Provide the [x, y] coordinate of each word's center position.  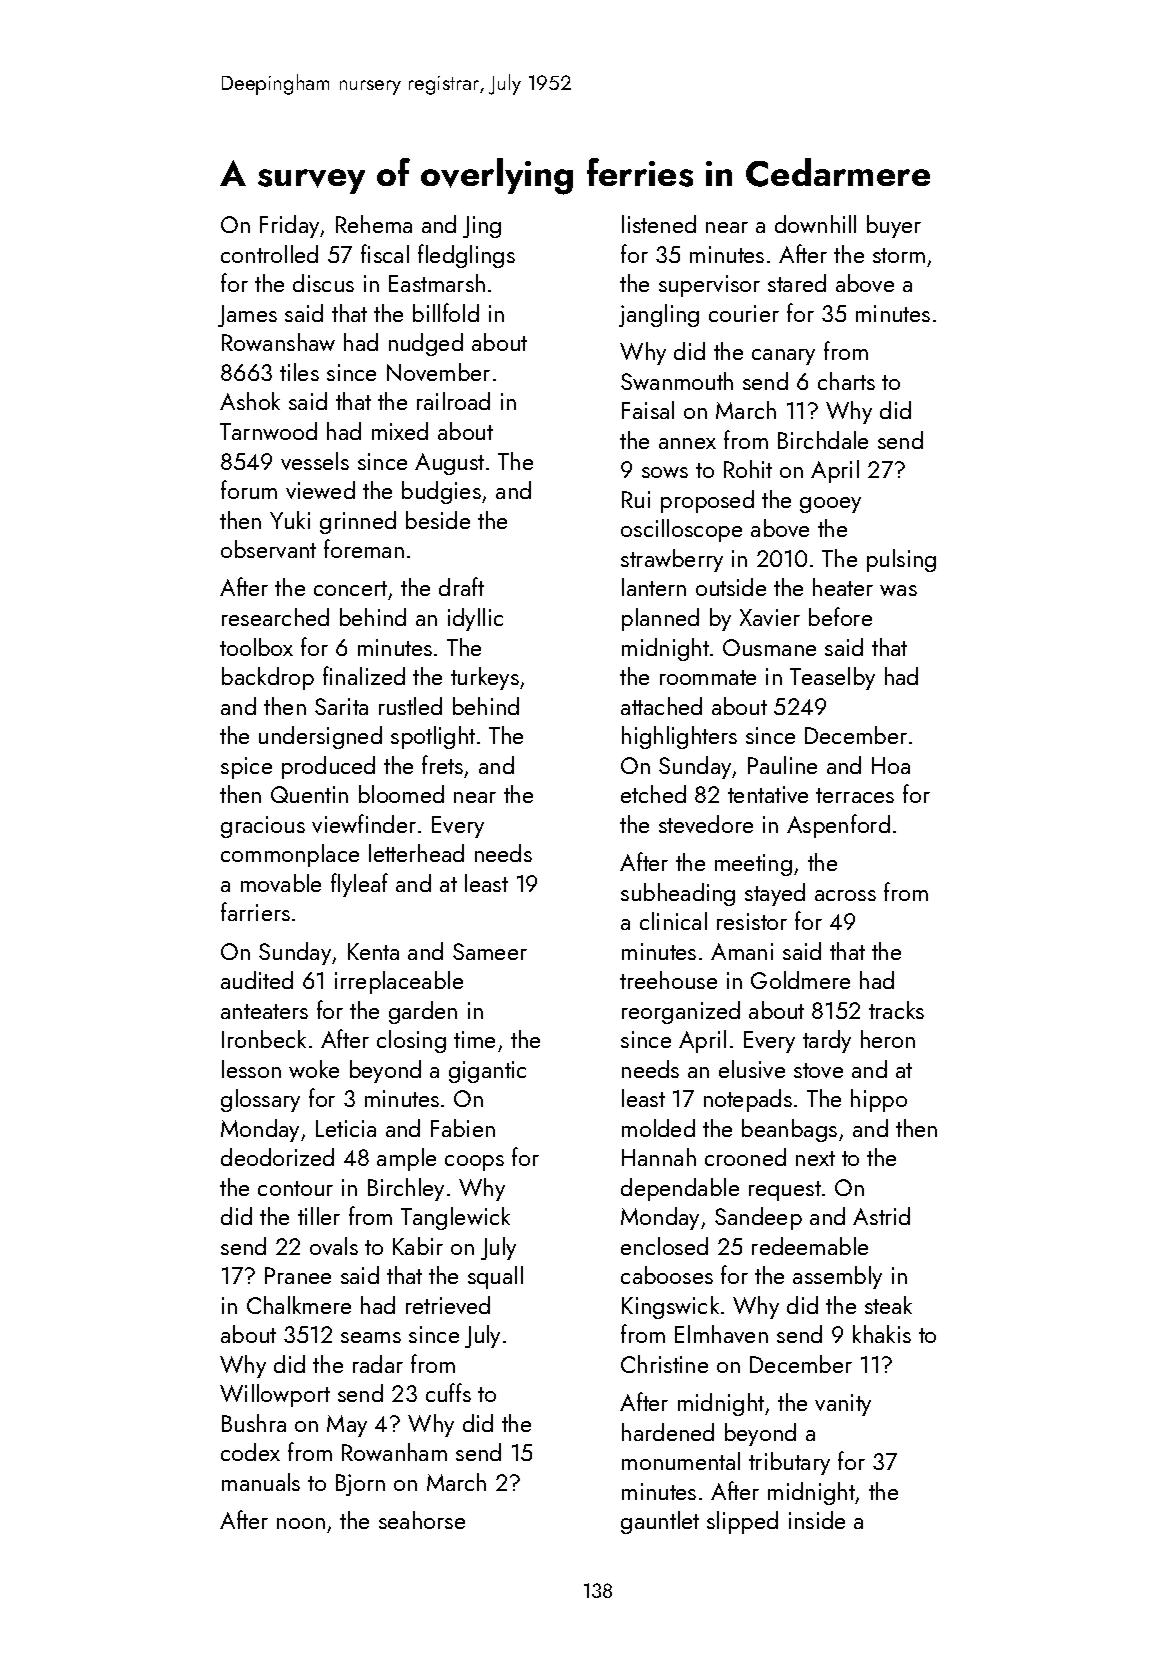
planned [660, 619]
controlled [269, 254]
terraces [855, 795]
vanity [843, 1405]
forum [249, 489]
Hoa [891, 765]
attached [661, 706]
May [347, 1426]
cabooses [667, 1275]
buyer [894, 226]
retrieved [448, 1305]
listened [659, 224]
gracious [263, 827]
